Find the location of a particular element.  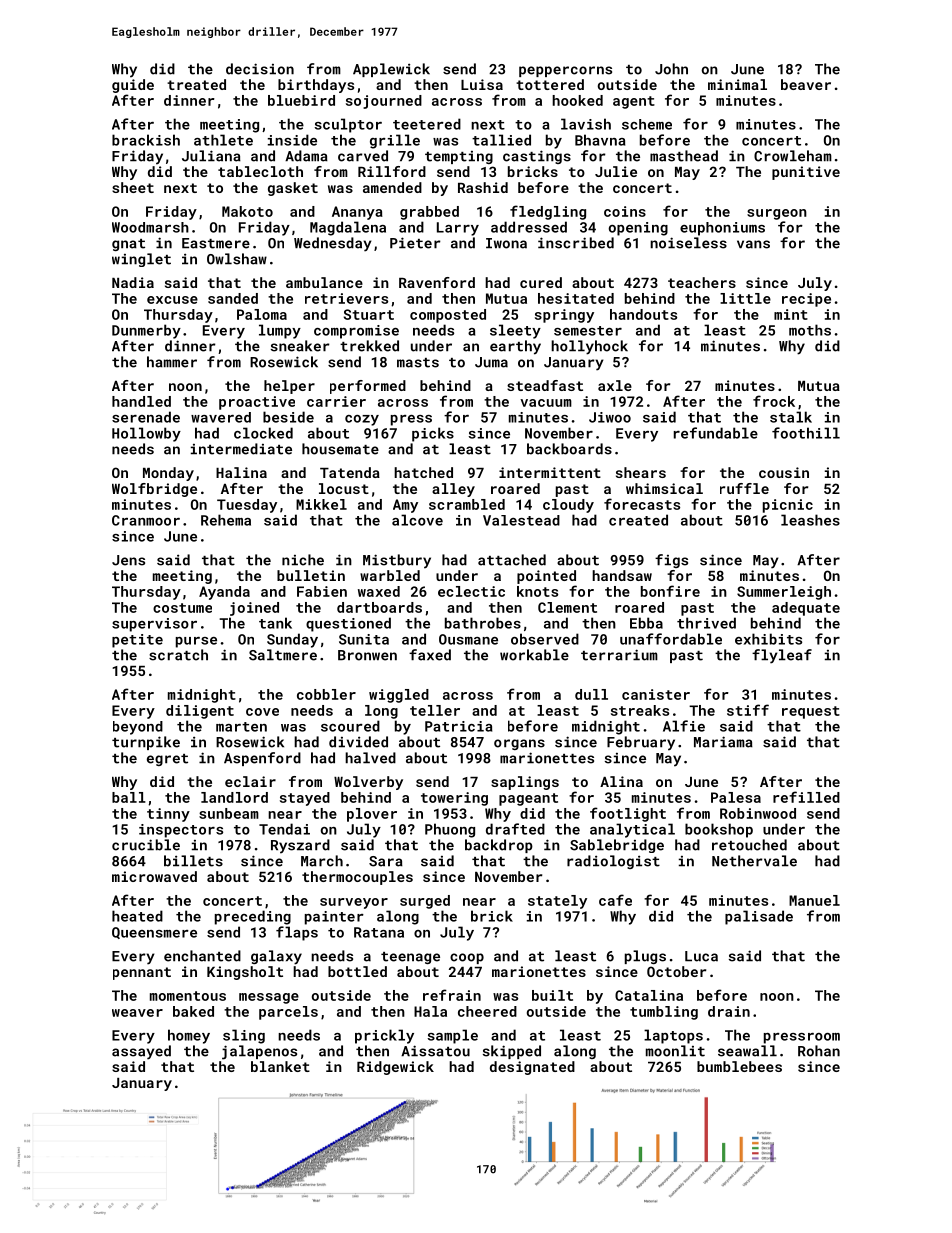

assayed is located at coordinates (141, 1052).
